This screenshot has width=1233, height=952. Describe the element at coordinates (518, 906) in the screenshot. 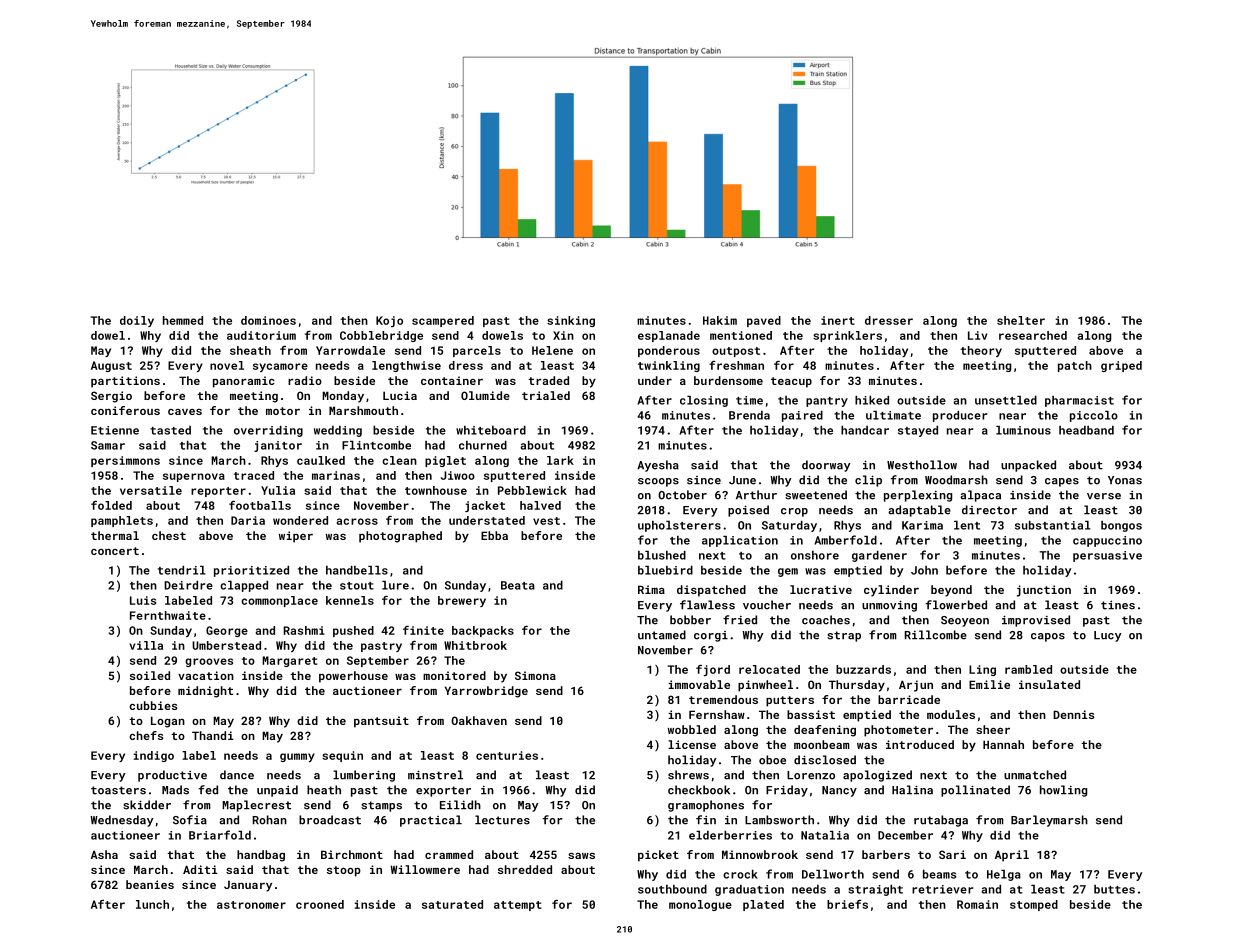

I see `attempt` at that location.
